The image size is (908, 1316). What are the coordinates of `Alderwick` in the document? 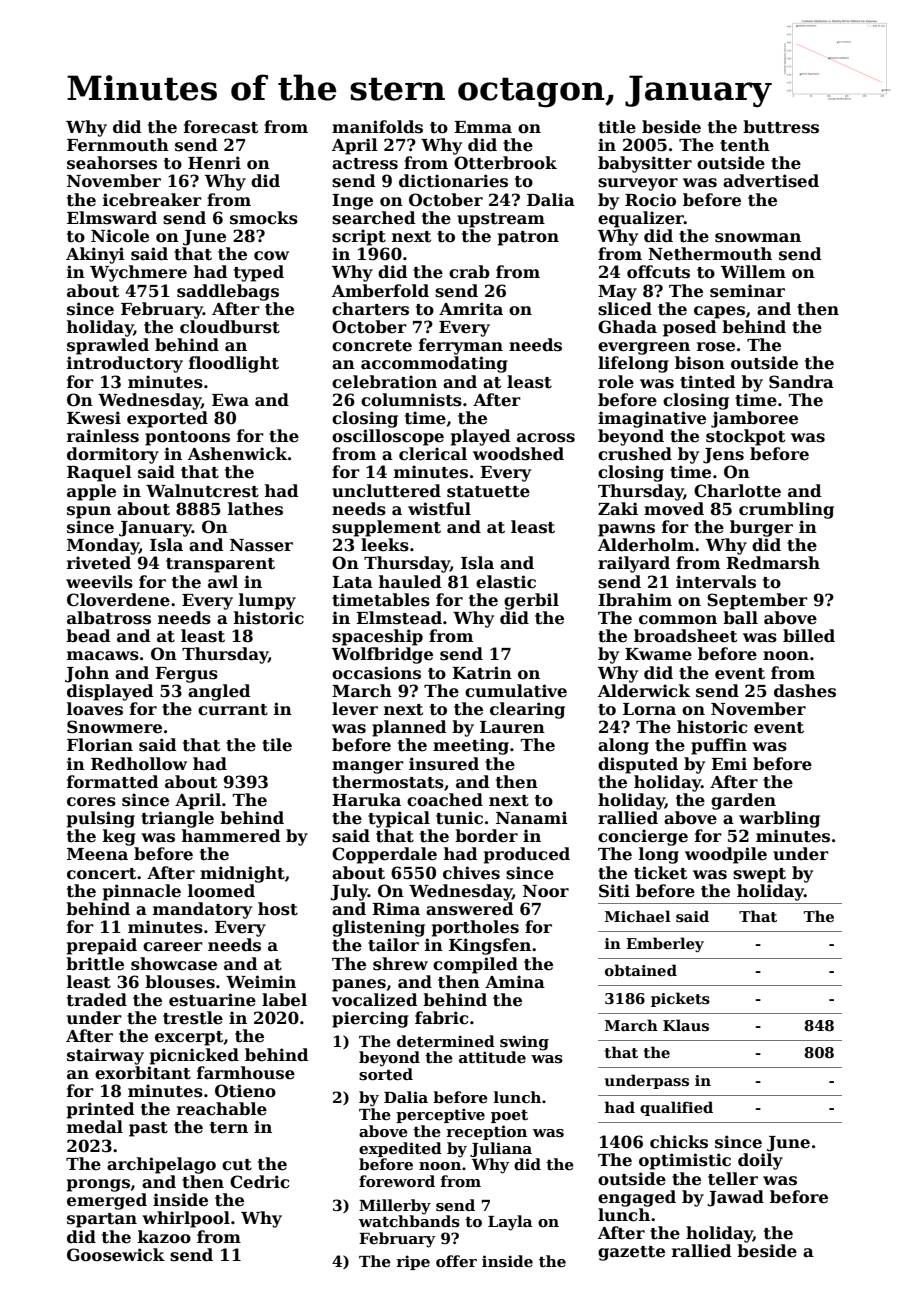 It's located at (644, 691).
